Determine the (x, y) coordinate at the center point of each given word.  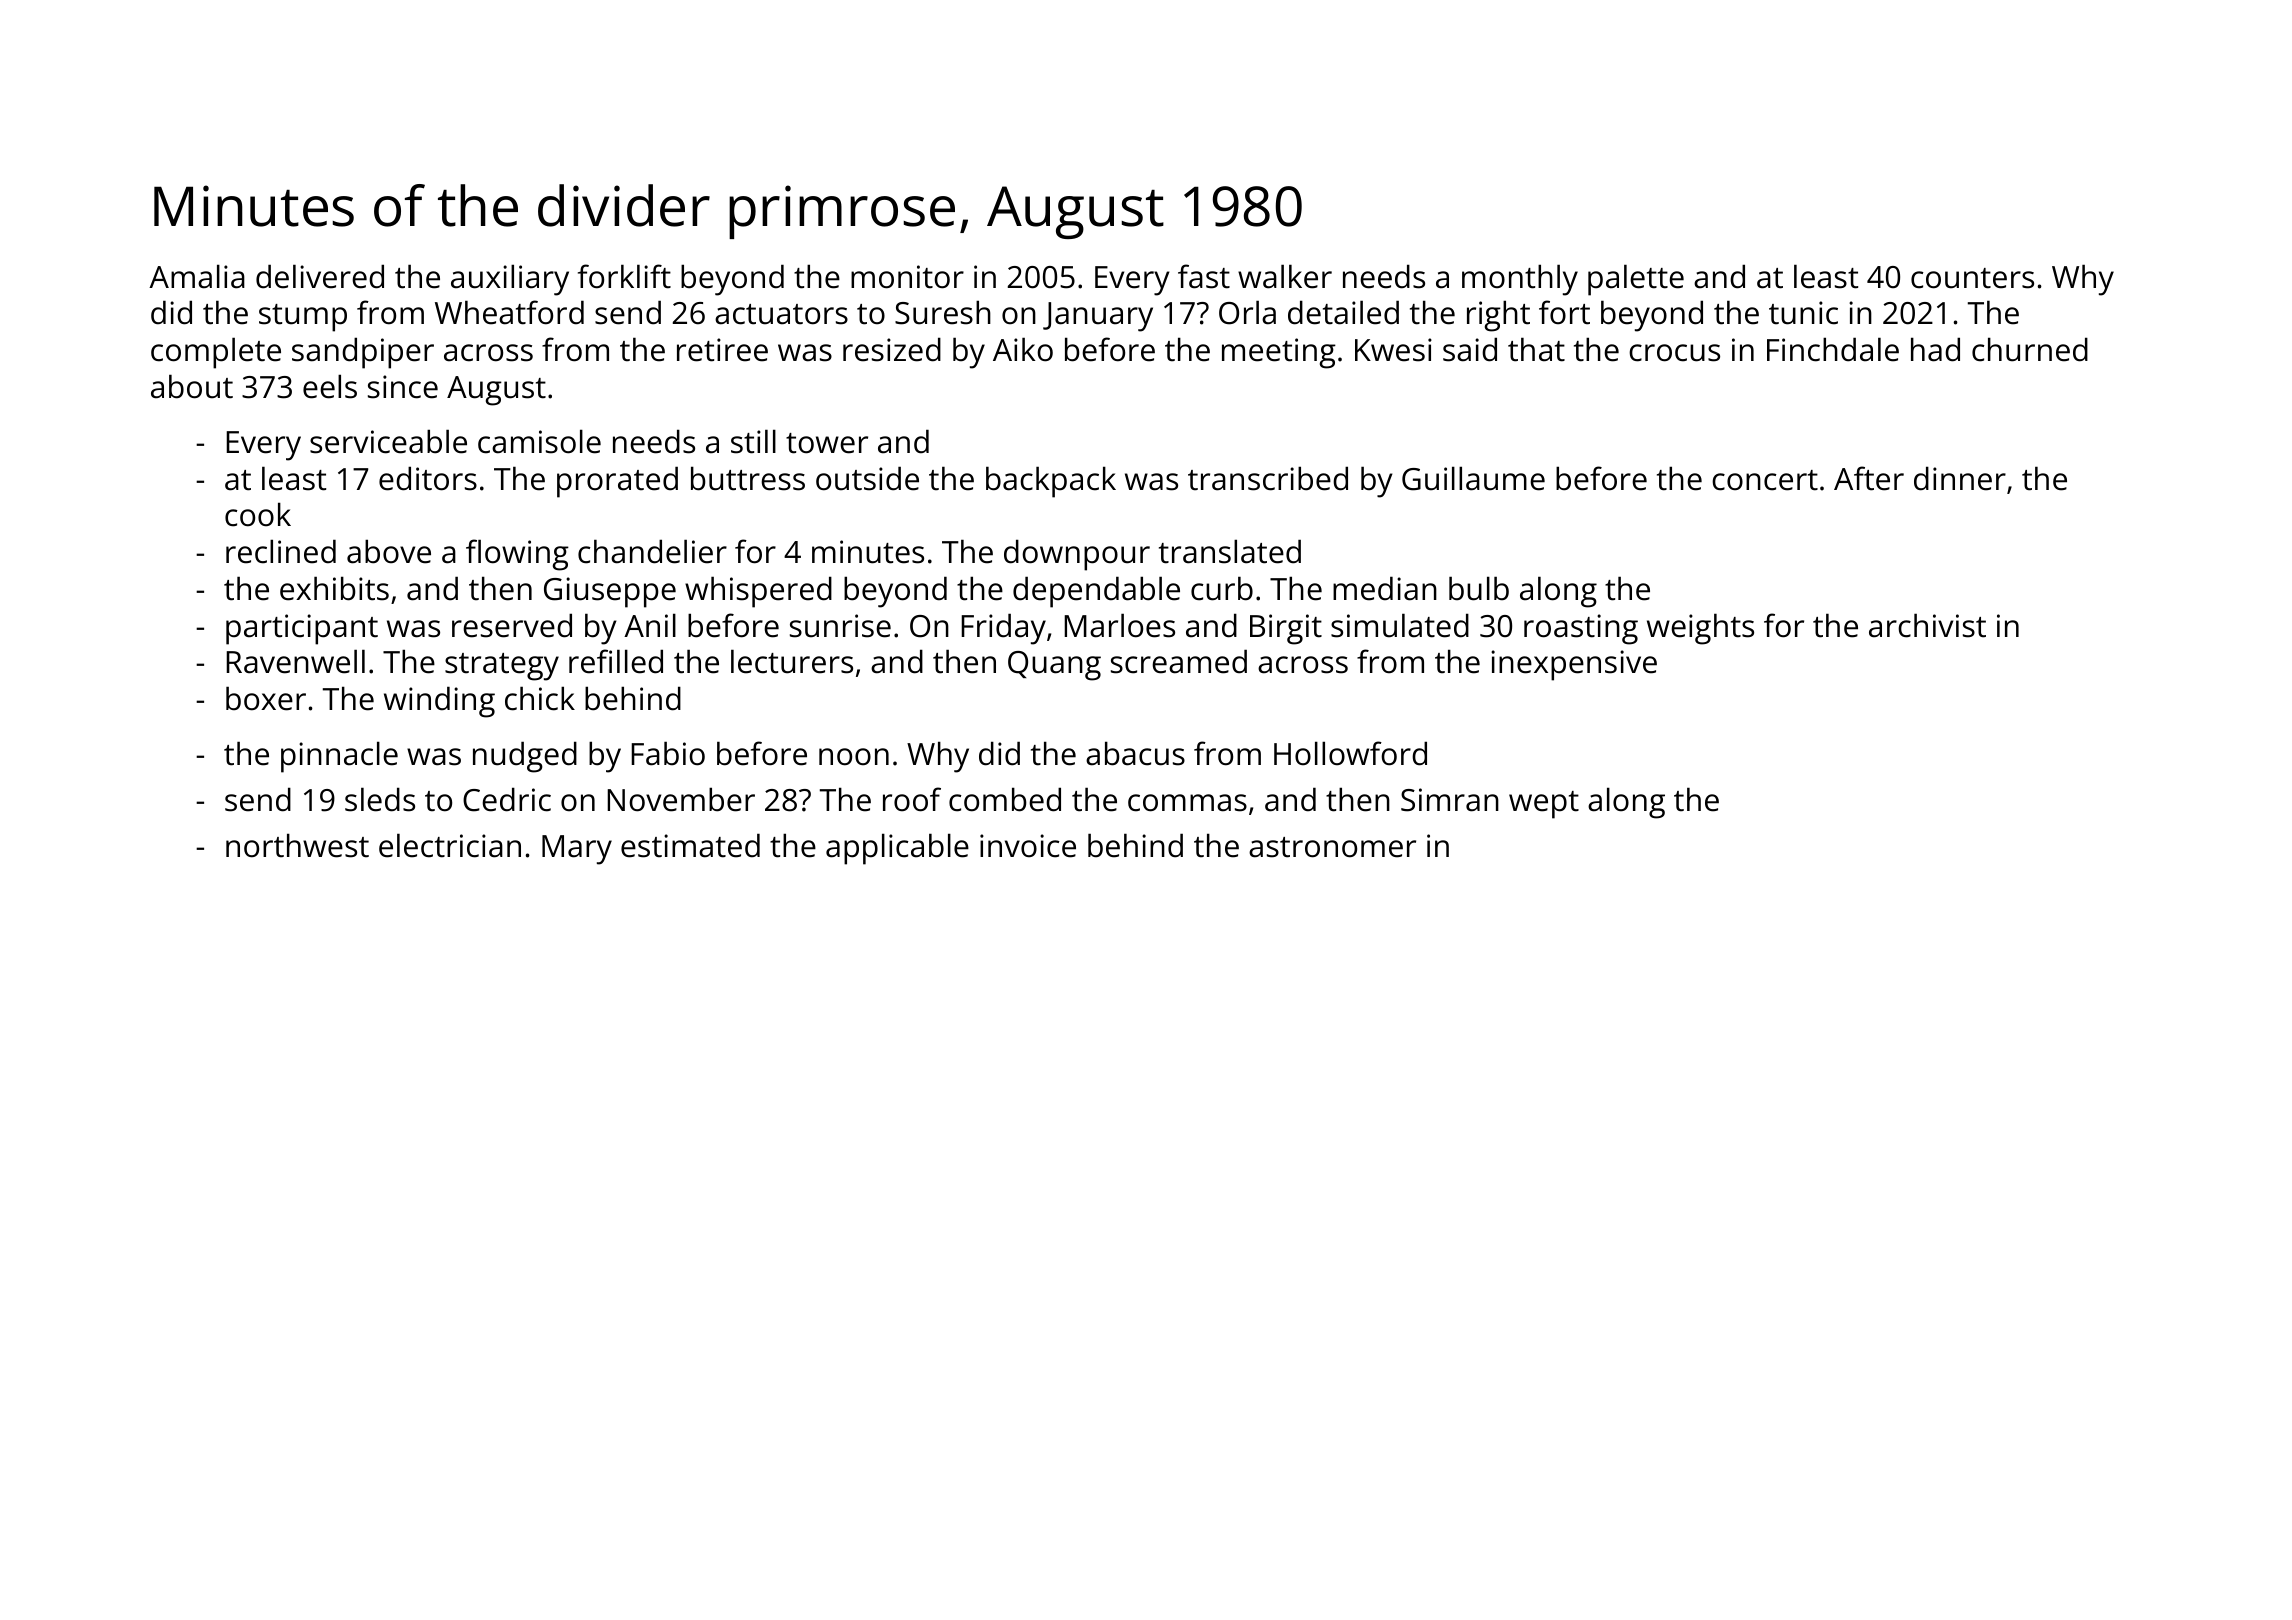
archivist (1927, 625)
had (1935, 349)
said (1470, 349)
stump (303, 318)
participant (302, 629)
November (681, 799)
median (1385, 588)
